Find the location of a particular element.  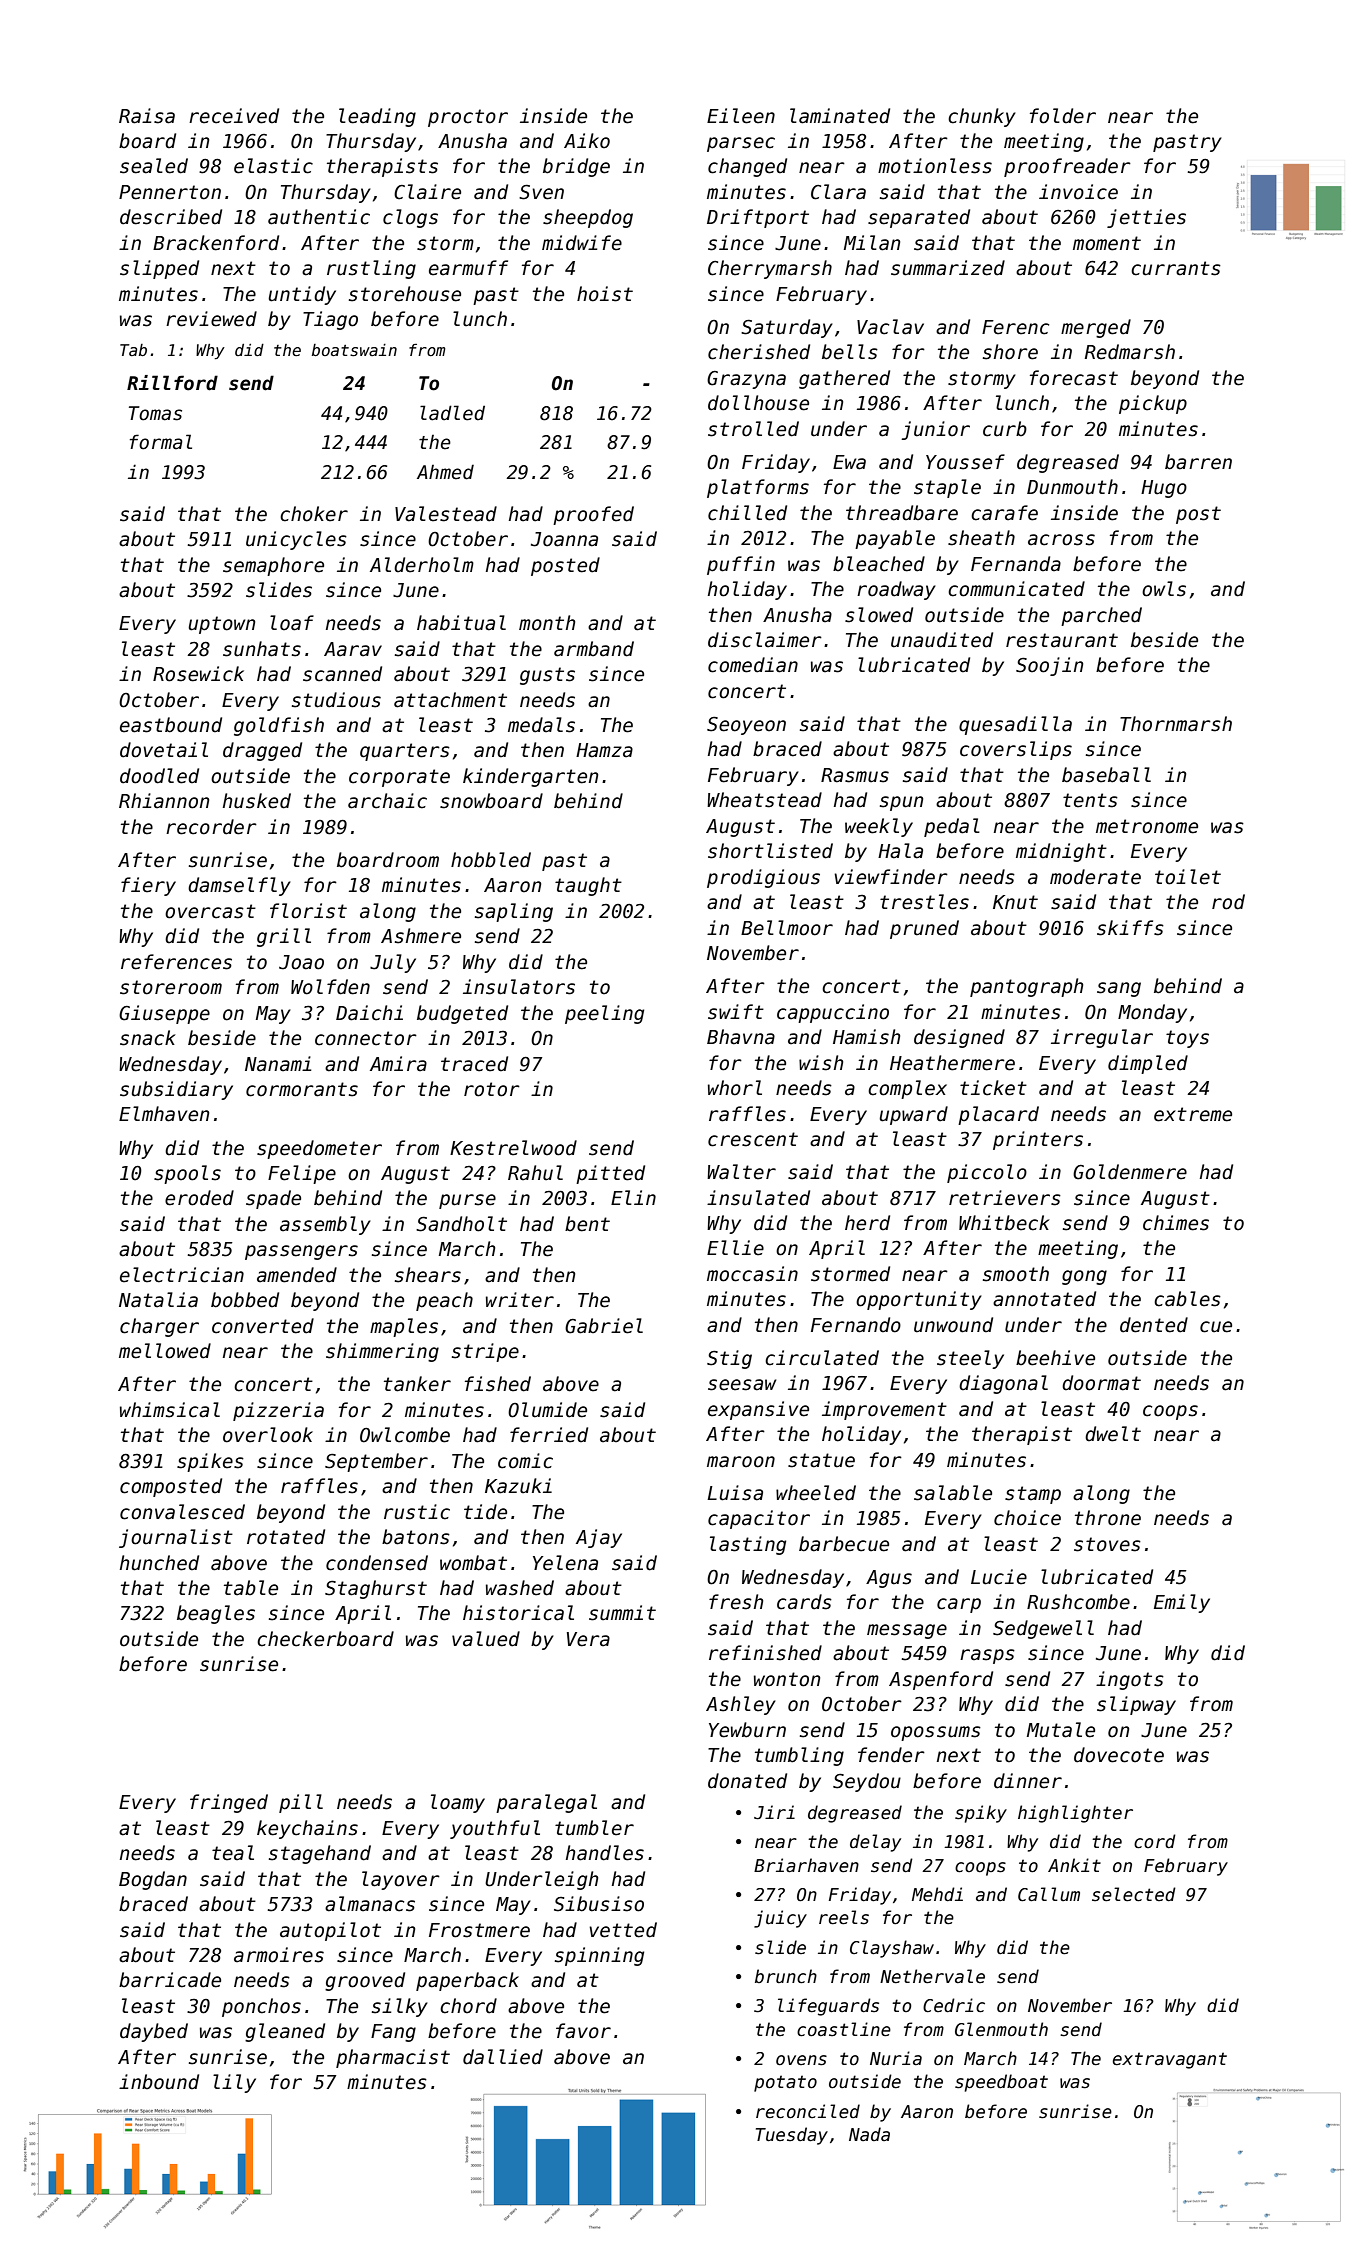

hobbled is located at coordinates (491, 860).
